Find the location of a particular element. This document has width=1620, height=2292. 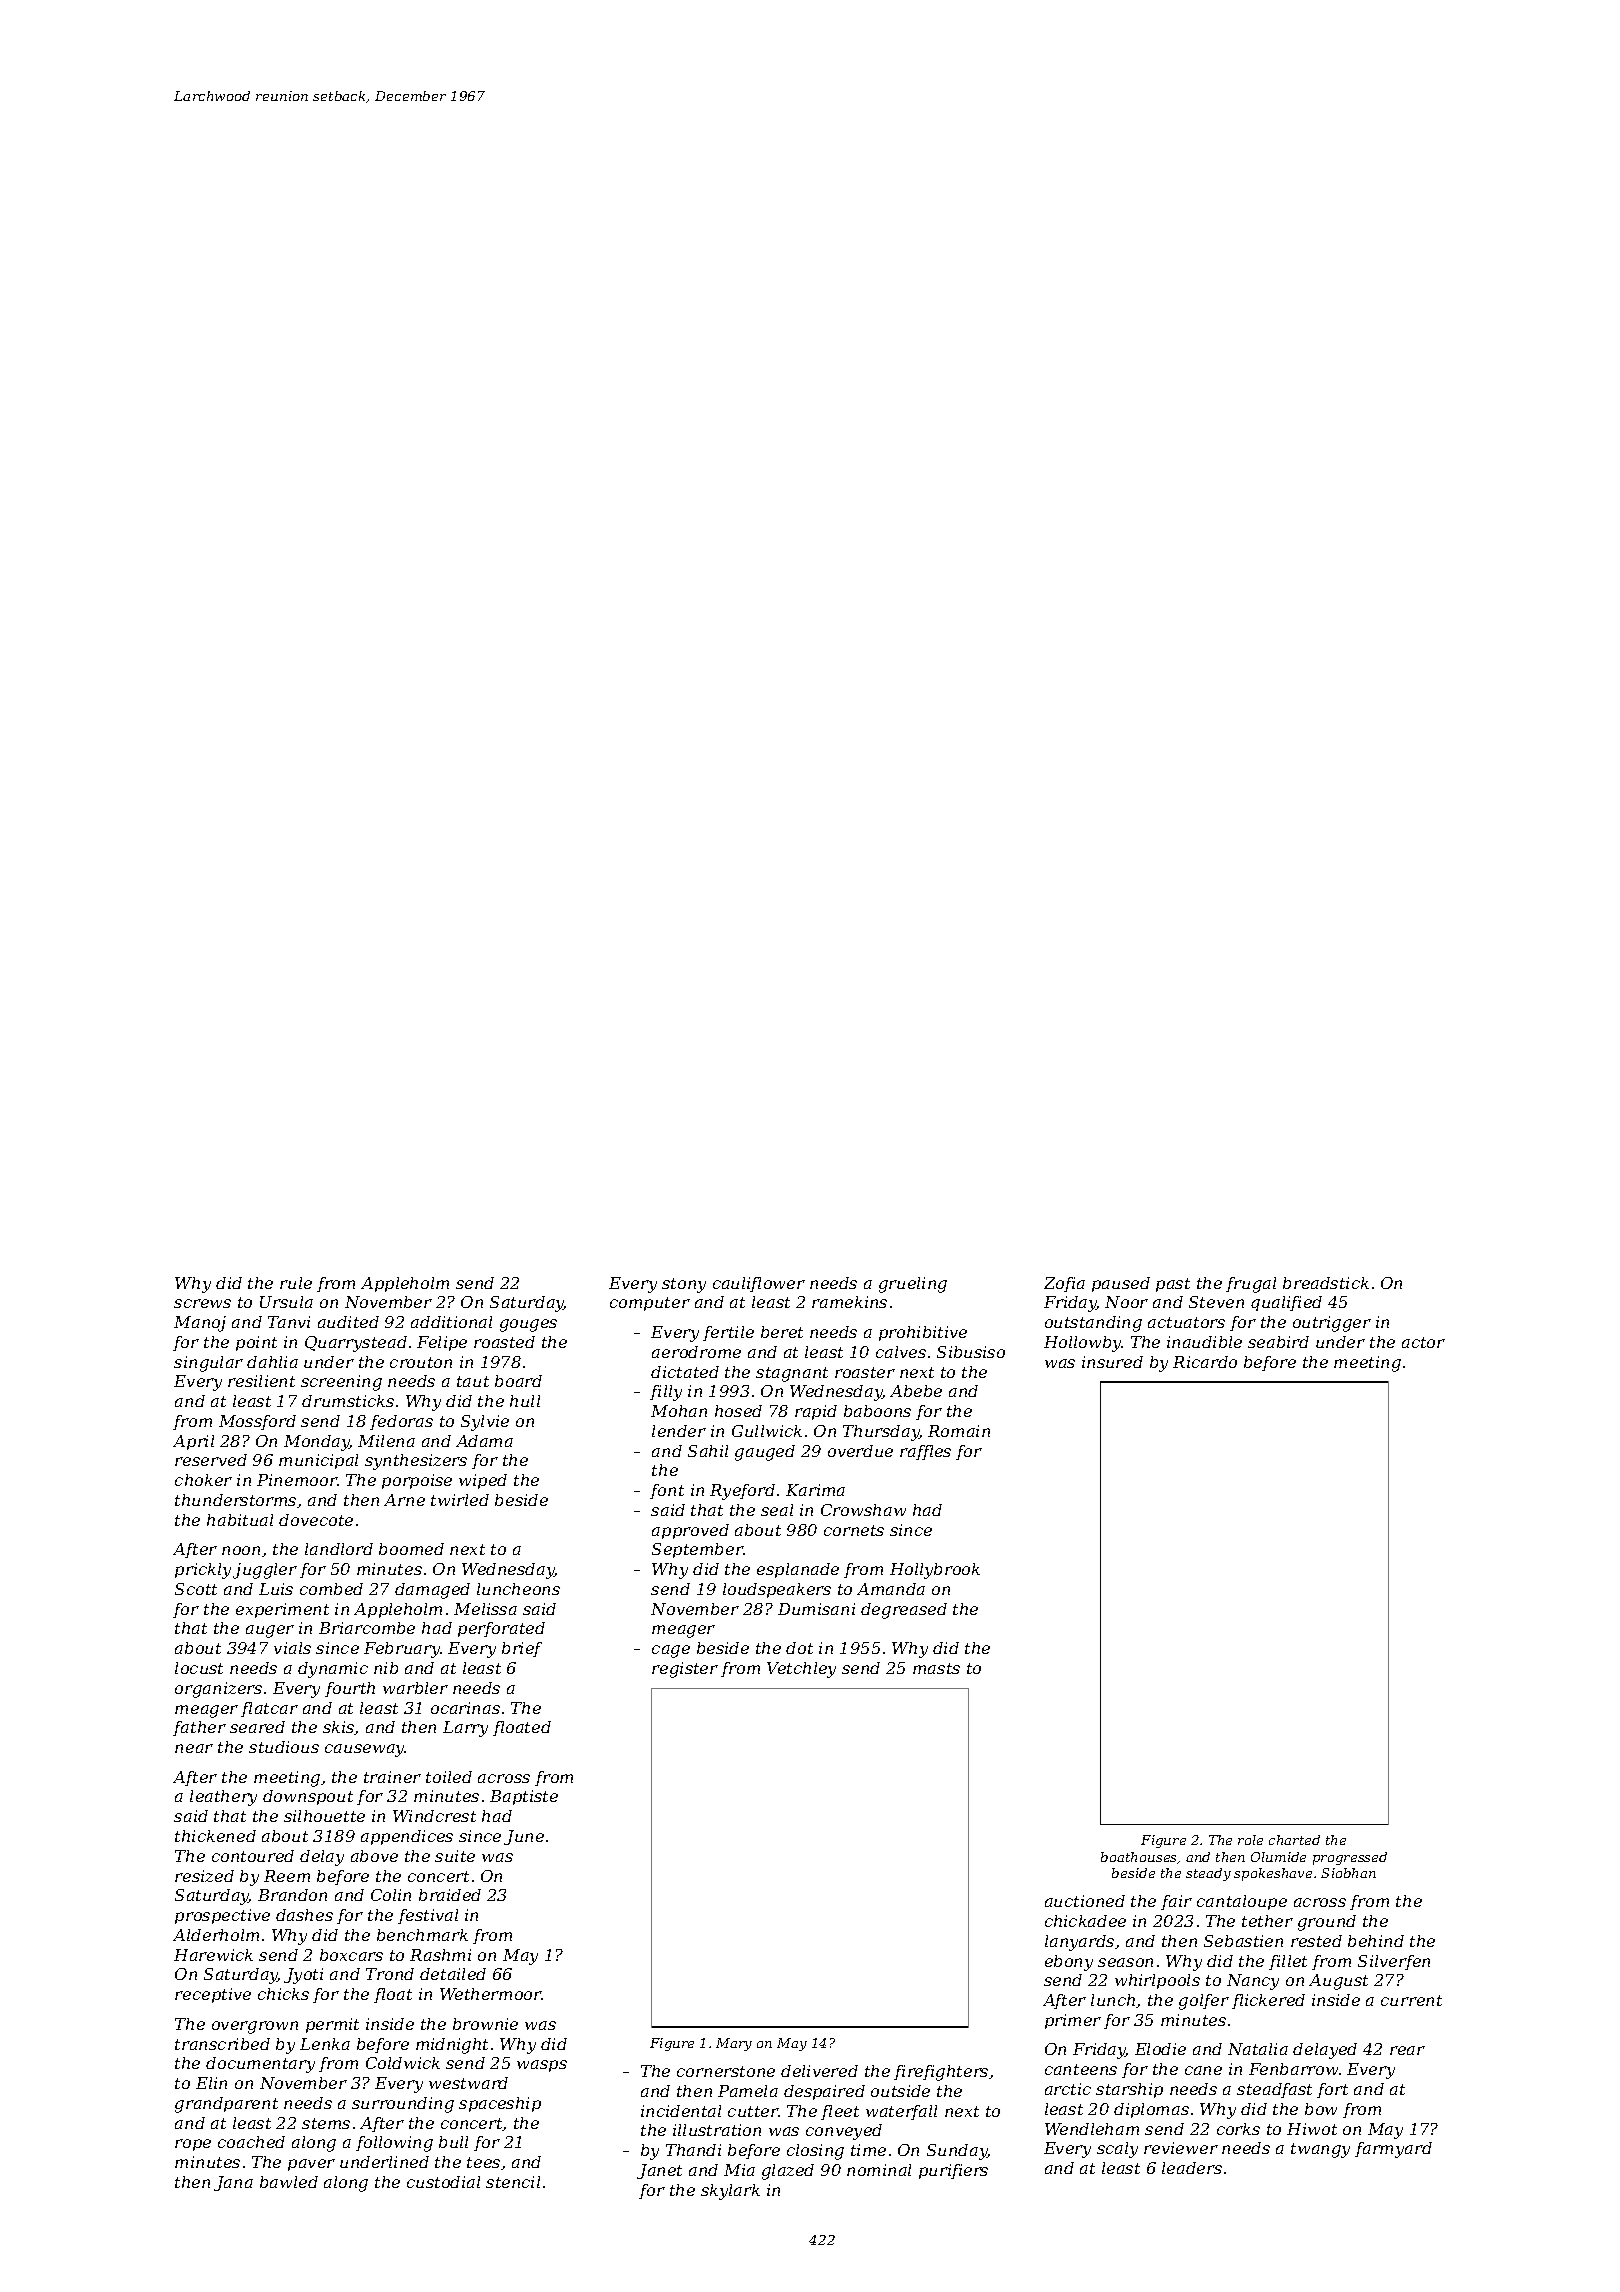

charted is located at coordinates (1294, 1840).
